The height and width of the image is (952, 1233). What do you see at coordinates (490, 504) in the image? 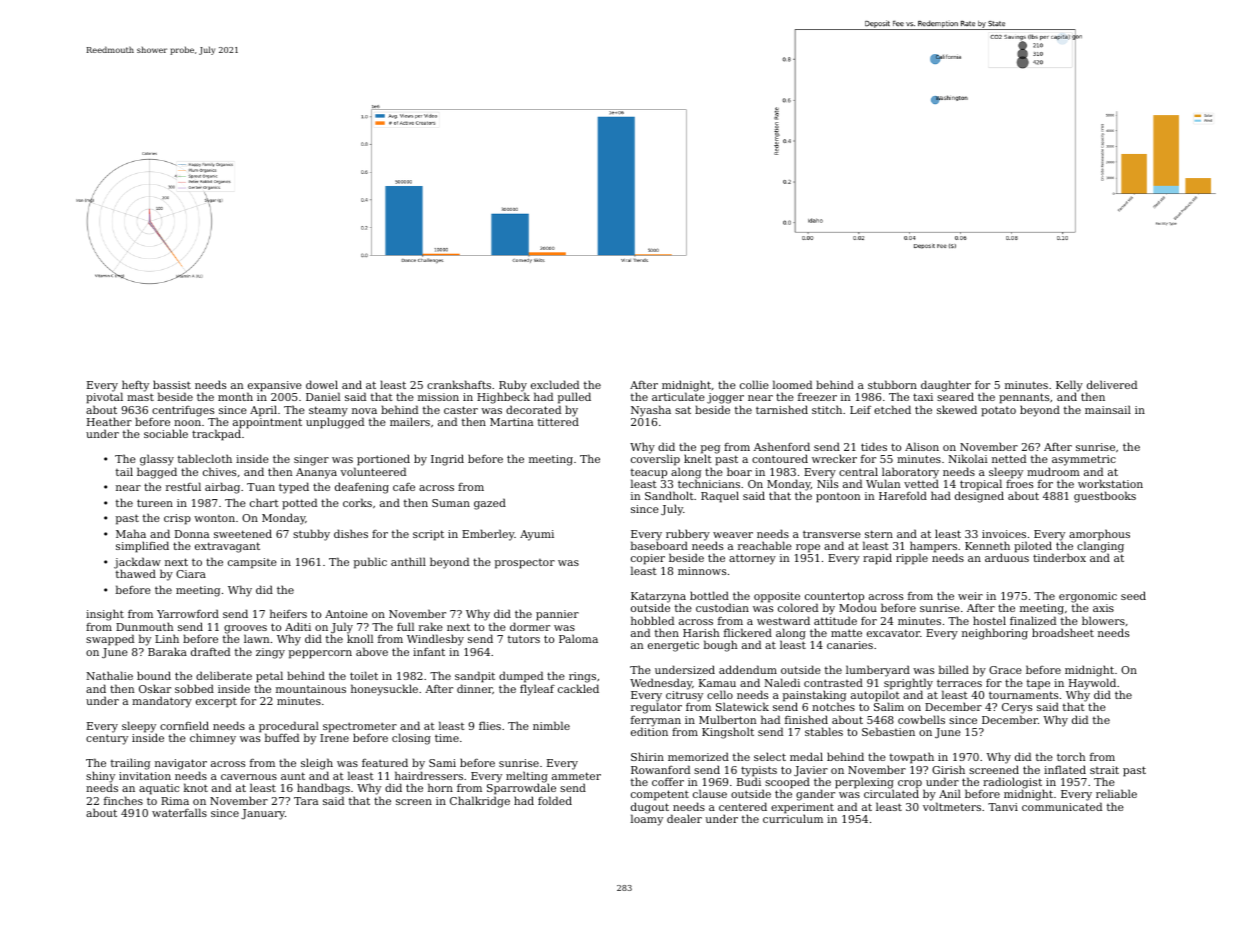
I see `gazed` at bounding box center [490, 504].
